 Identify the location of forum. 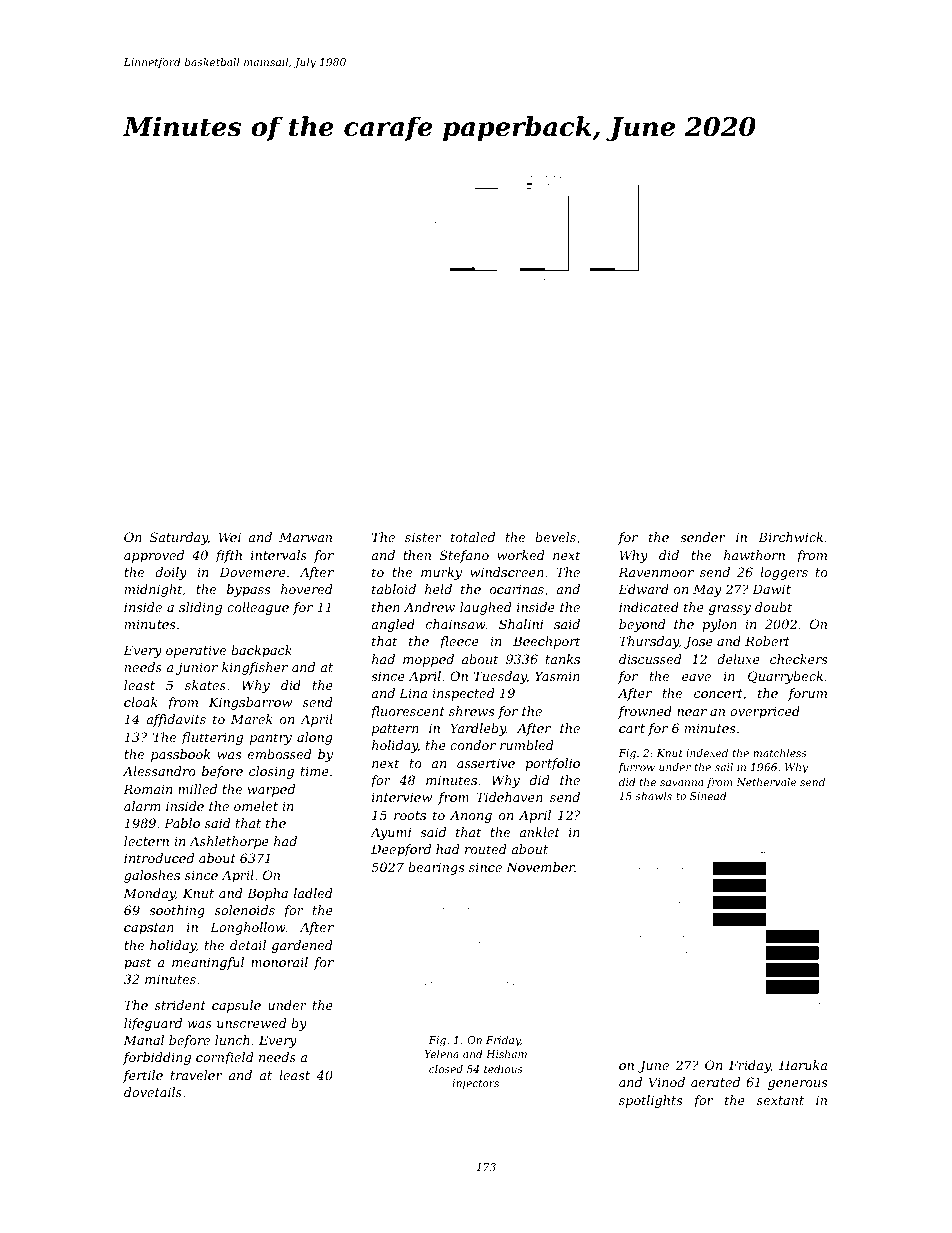
(807, 694).
